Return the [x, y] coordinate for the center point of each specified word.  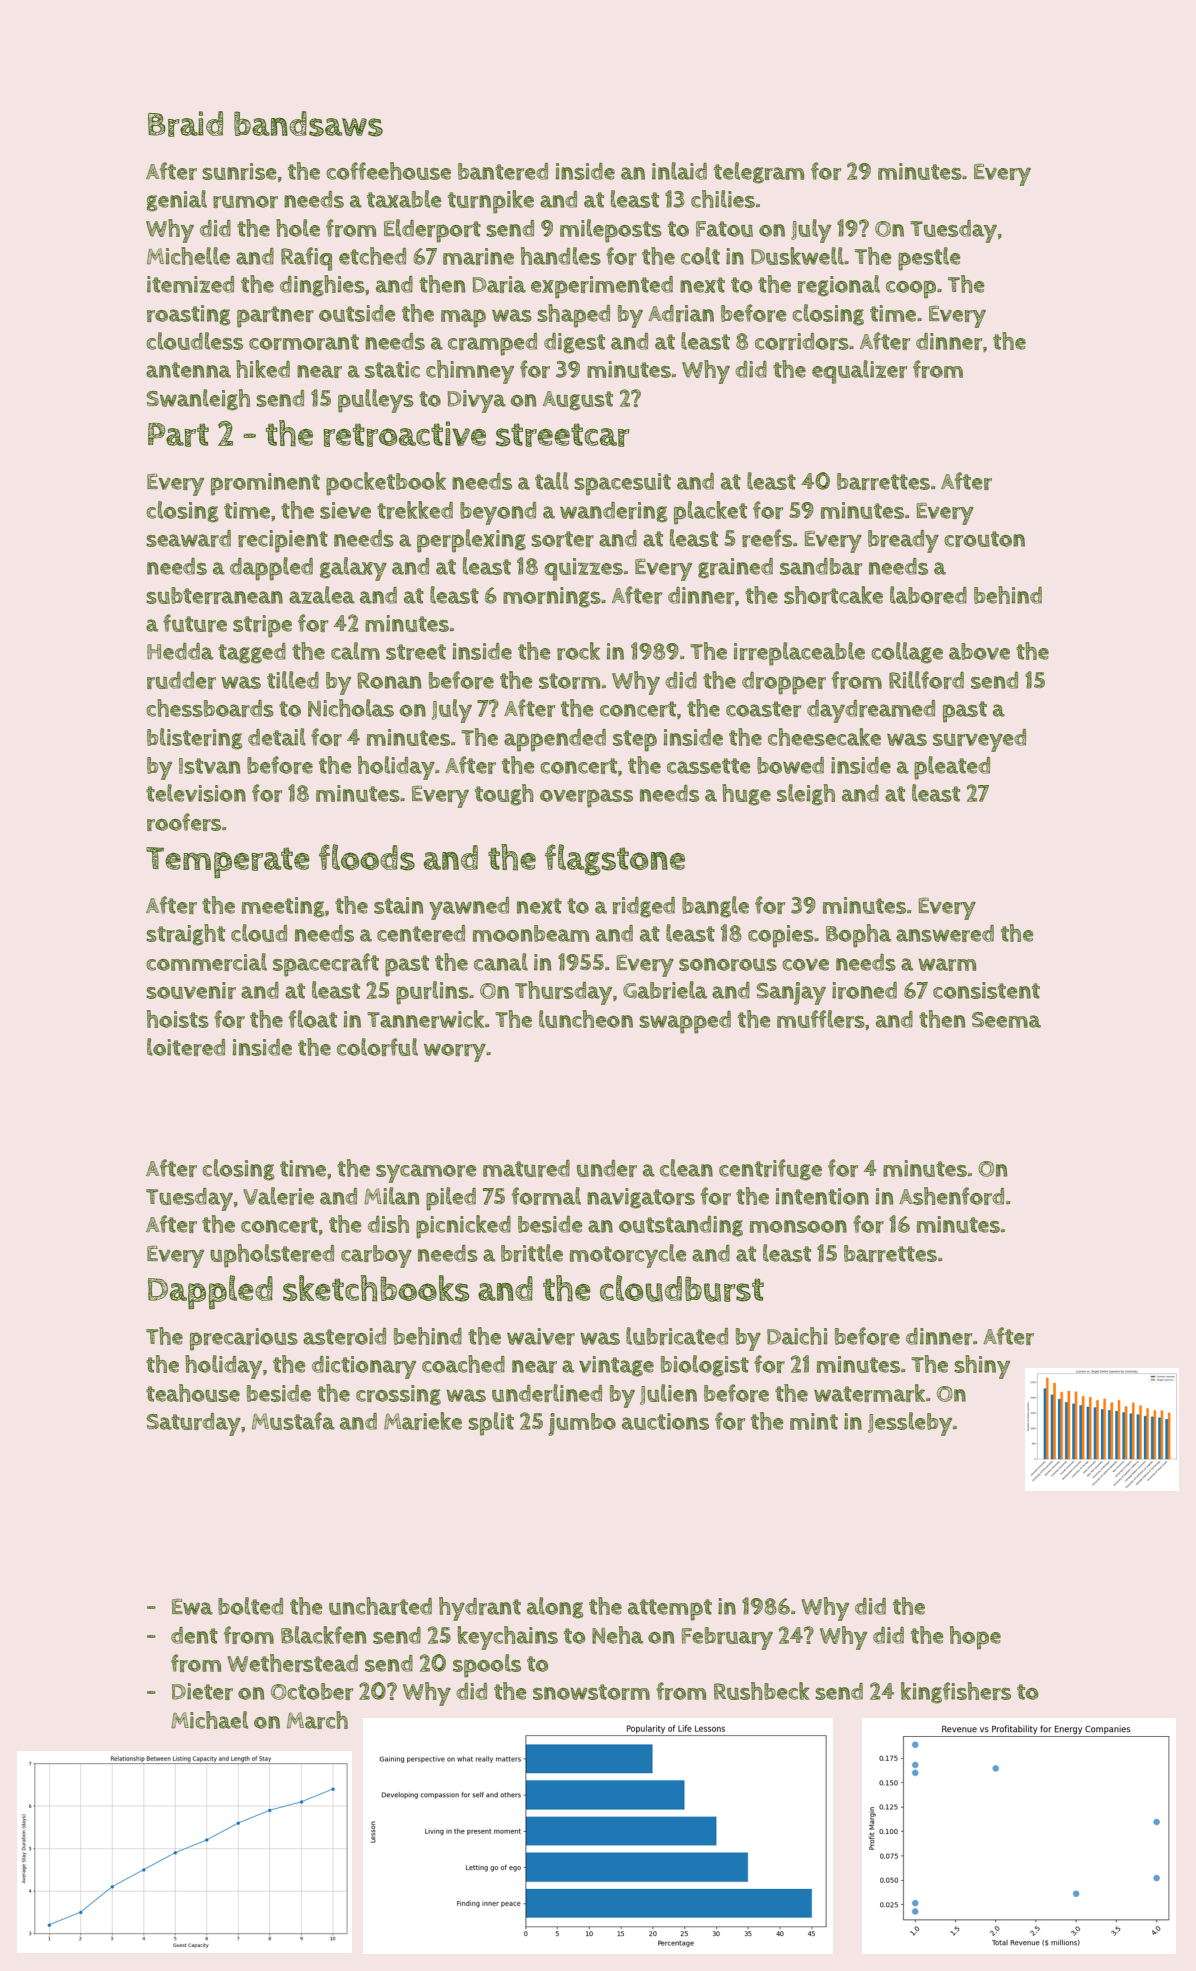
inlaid [679, 171]
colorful [377, 1047]
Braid [185, 124]
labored [928, 595]
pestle [929, 259]
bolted [250, 1606]
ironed [864, 990]
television [196, 793]
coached [463, 1364]
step [635, 741]
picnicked [463, 1227]
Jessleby [910, 1424]
